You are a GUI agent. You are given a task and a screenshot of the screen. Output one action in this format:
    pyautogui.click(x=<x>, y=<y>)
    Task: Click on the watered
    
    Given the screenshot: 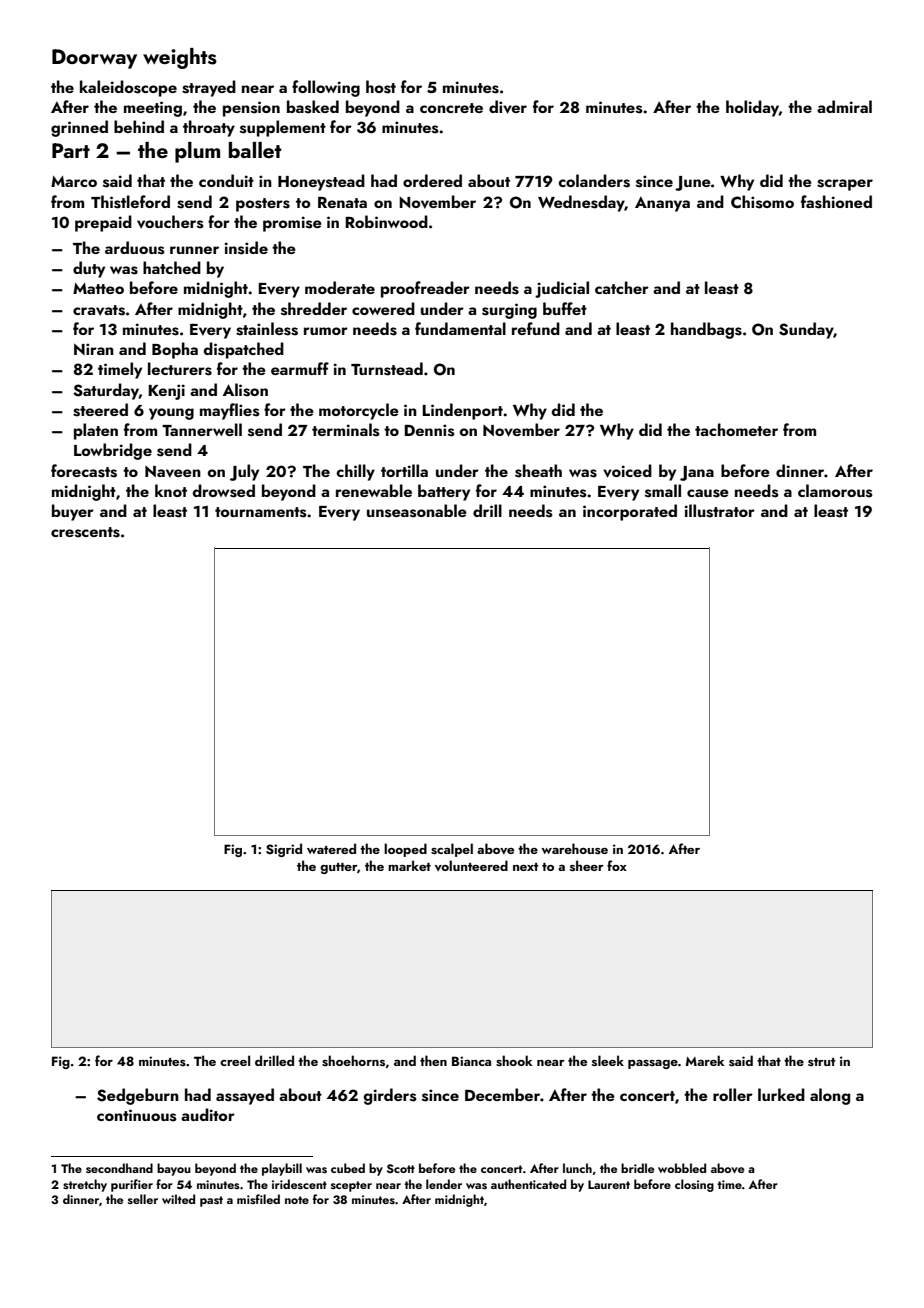 What is the action you would take?
    pyautogui.click(x=331, y=848)
